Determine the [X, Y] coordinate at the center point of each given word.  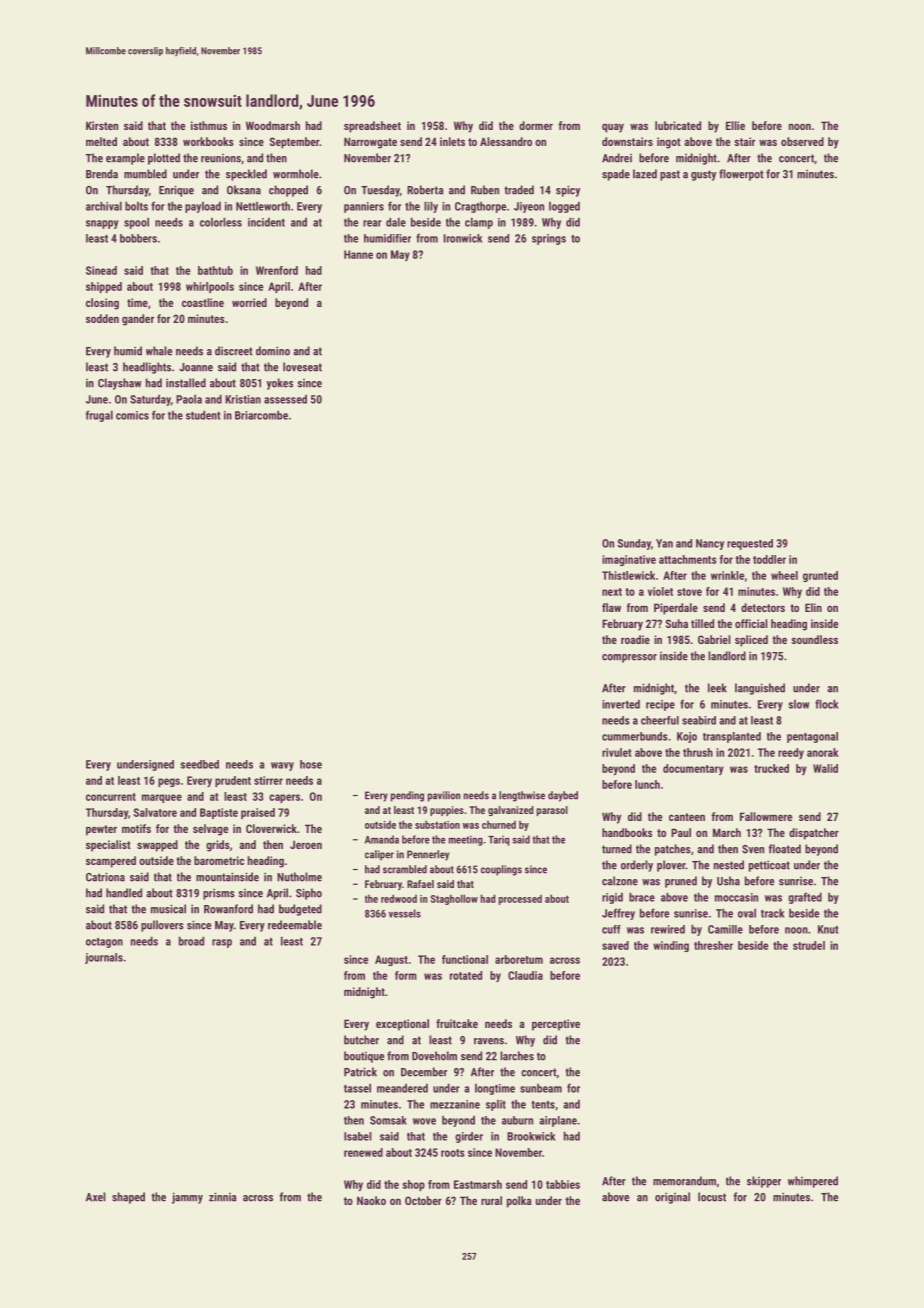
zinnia [222, 1197]
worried [249, 302]
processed [520, 900]
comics [132, 415]
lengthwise [522, 796]
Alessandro [506, 141]
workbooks [208, 141]
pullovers [162, 926]
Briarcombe [261, 415]
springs [549, 239]
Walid [825, 768]
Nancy [710, 544]
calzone [620, 881]
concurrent [111, 797]
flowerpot [741, 175]
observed [802, 141]
